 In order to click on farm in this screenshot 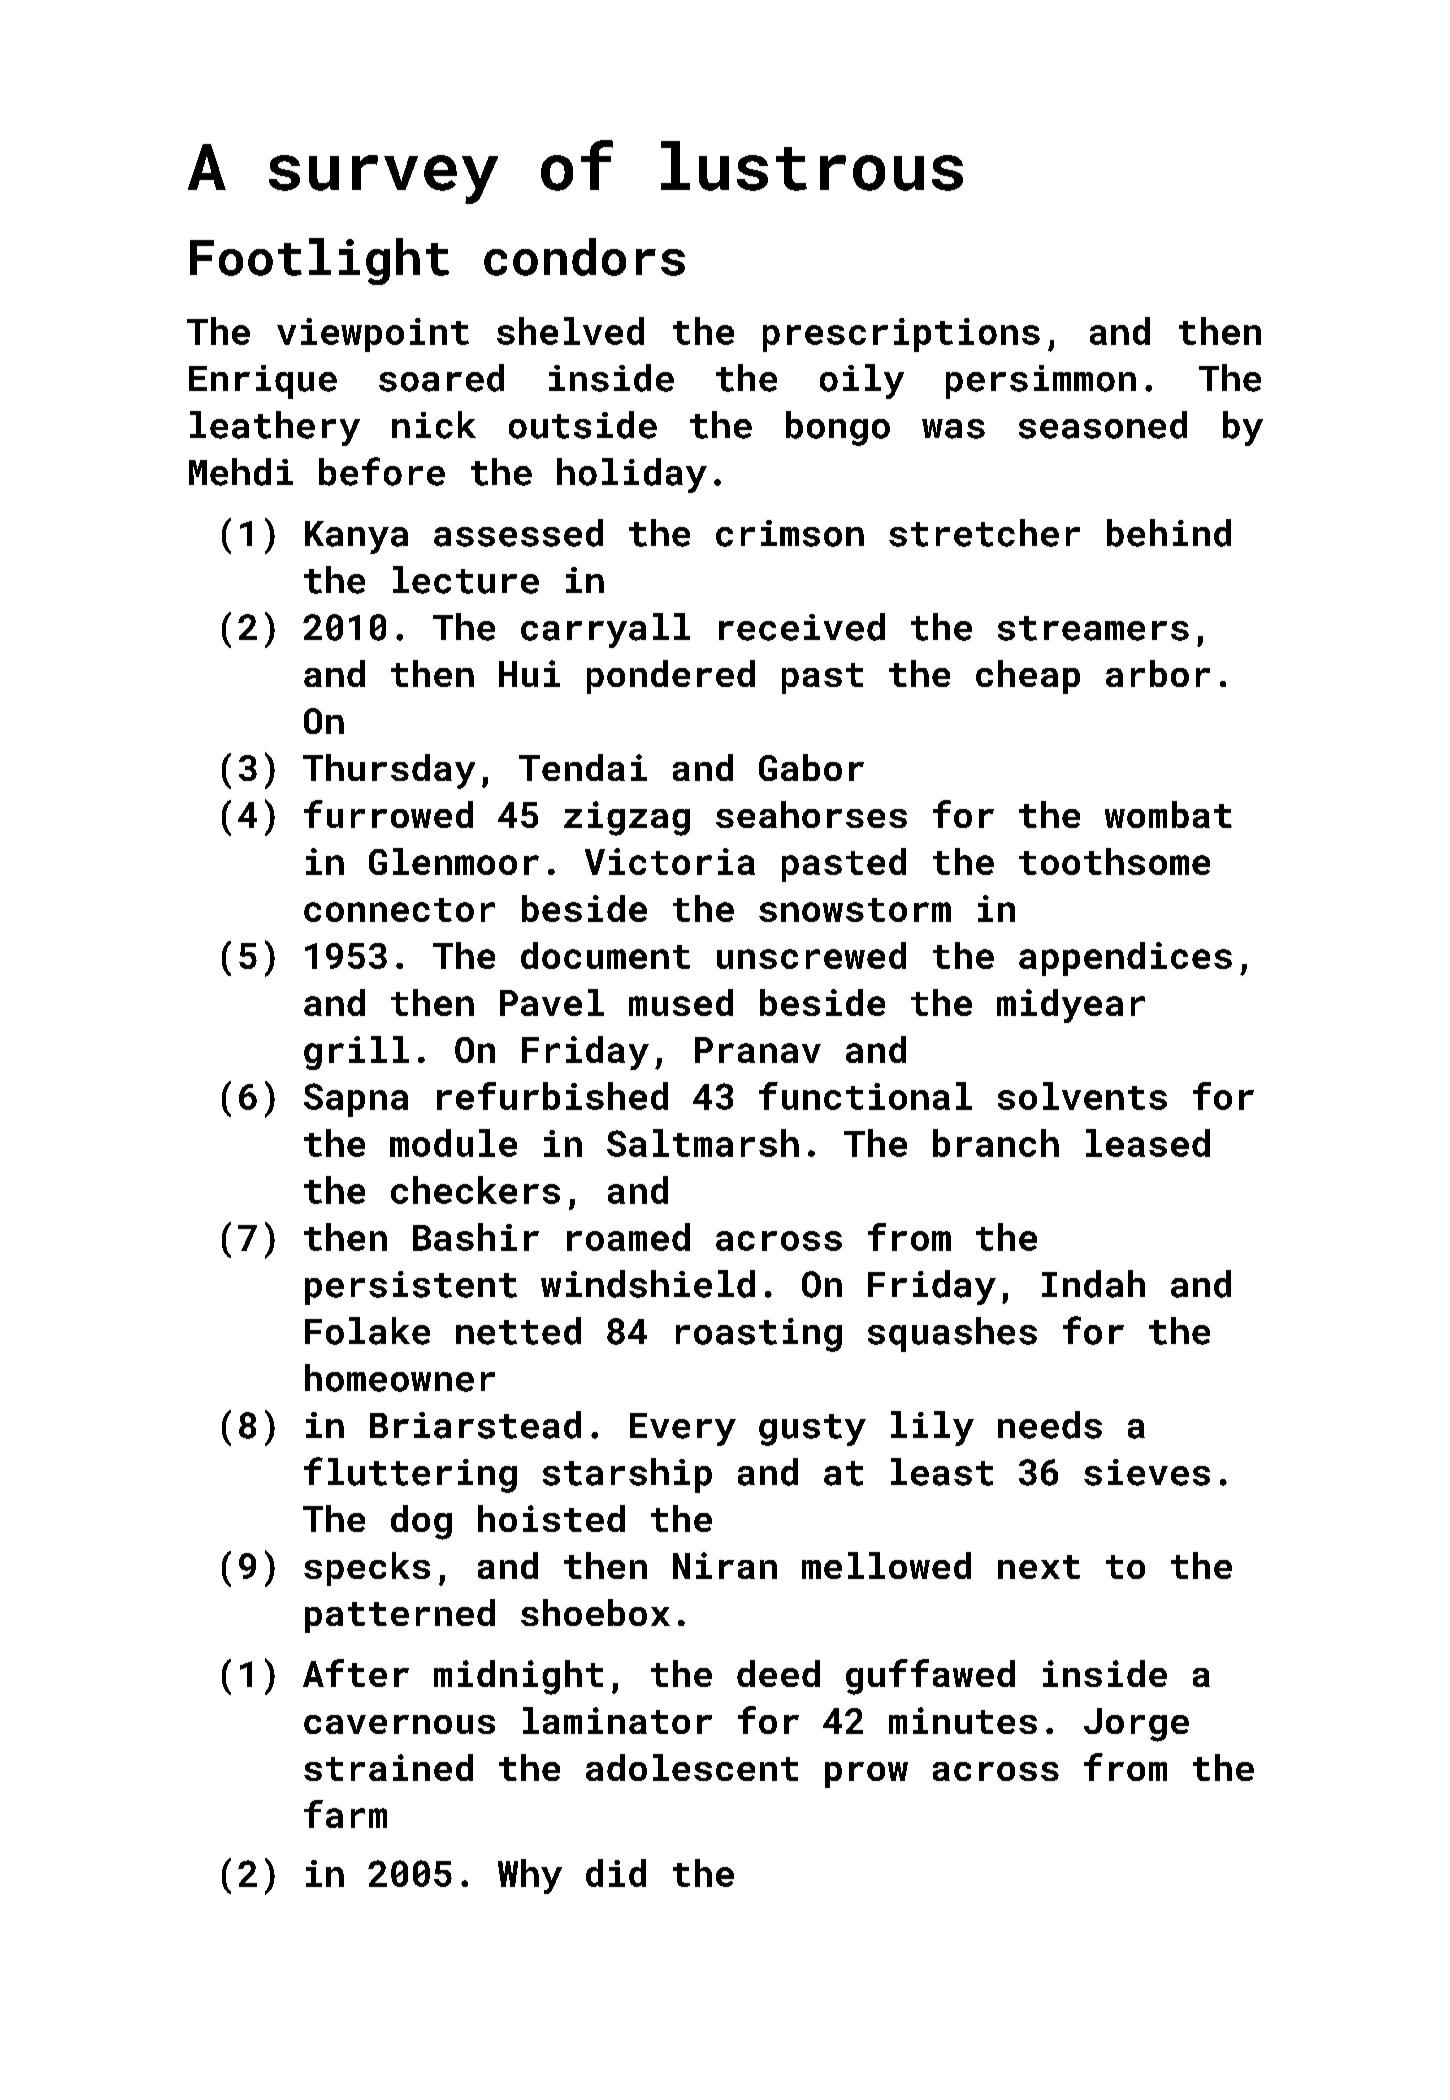, I will do `click(345, 1814)`.
